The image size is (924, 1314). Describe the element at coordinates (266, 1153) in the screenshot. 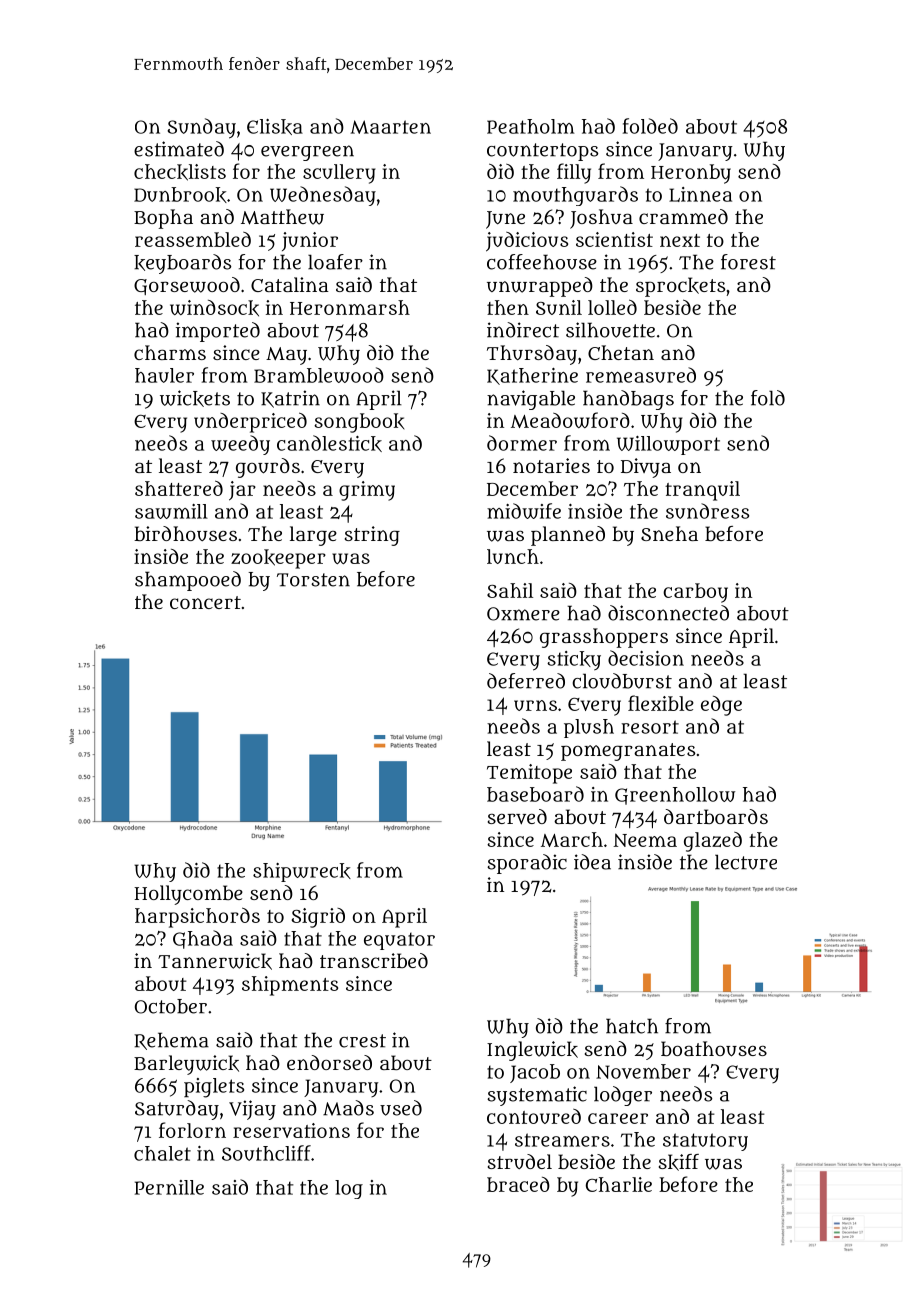

I see `Southcliff` at that location.
